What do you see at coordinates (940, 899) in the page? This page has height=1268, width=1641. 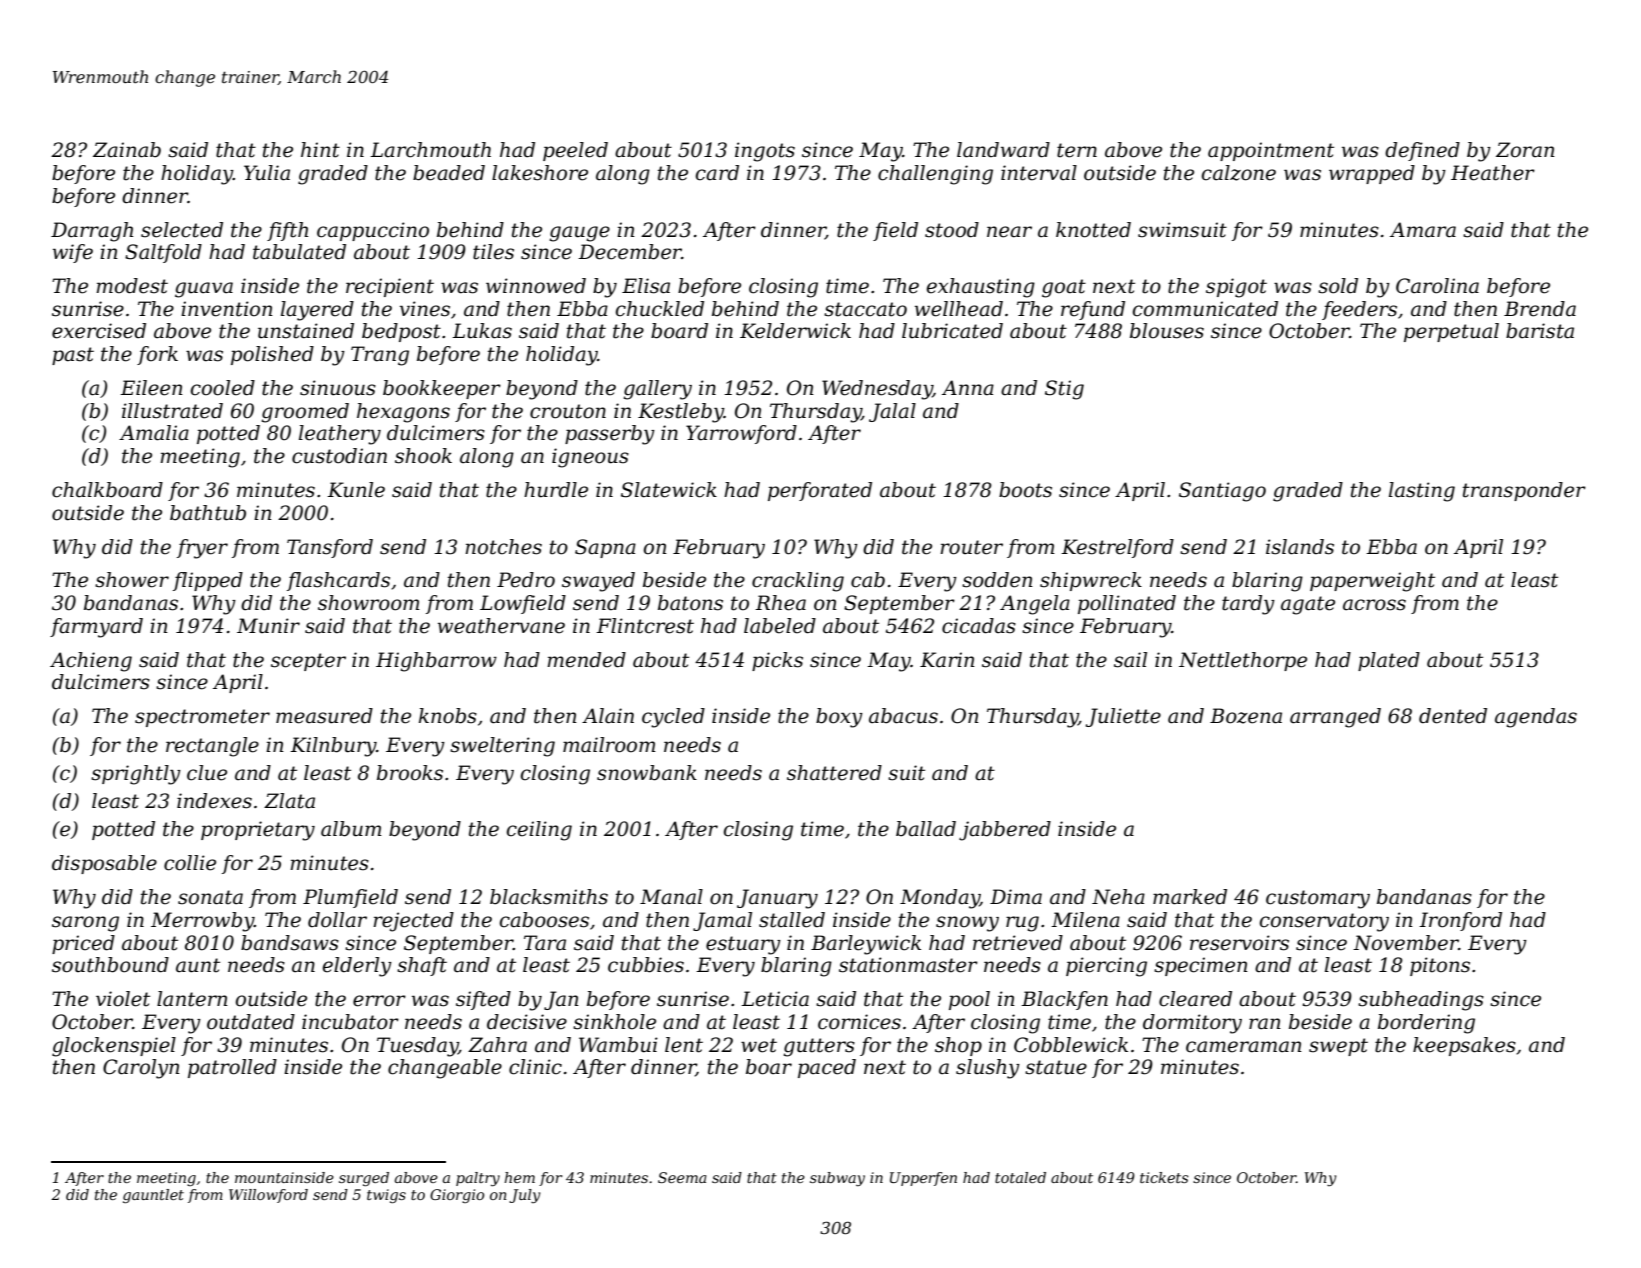 I see `Monday` at bounding box center [940, 899].
